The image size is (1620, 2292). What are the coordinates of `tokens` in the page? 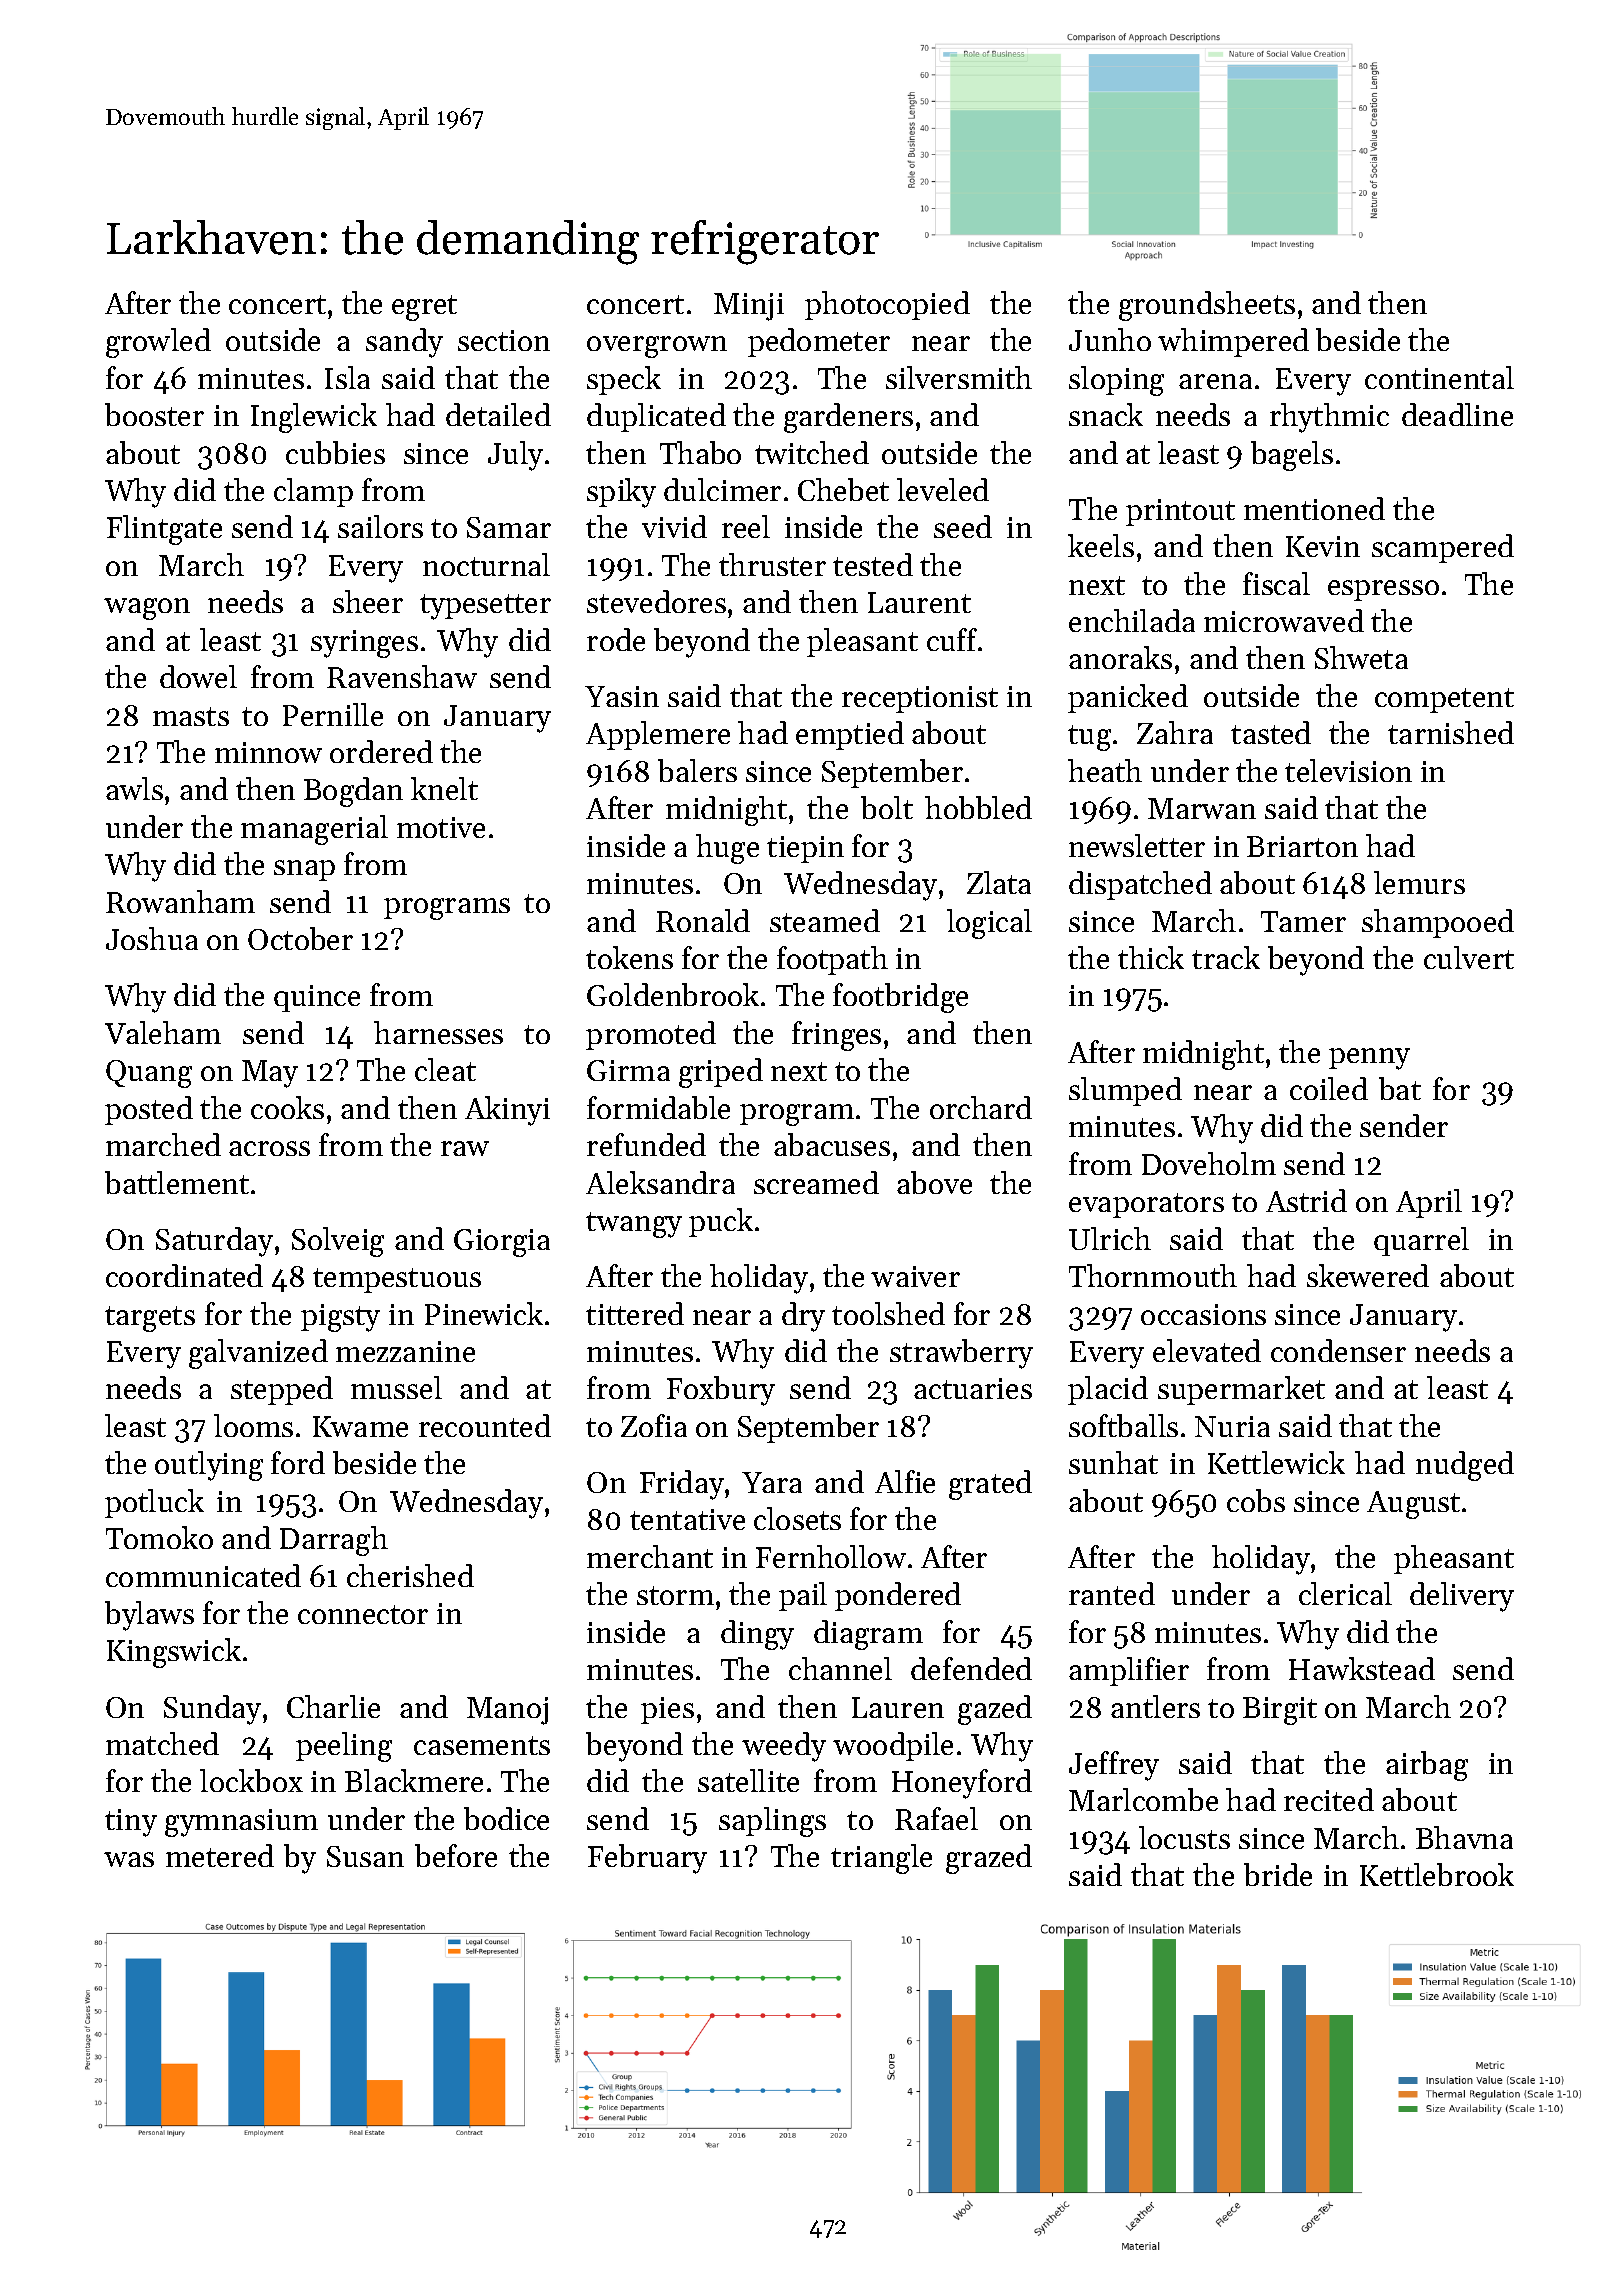 It's located at (629, 957).
